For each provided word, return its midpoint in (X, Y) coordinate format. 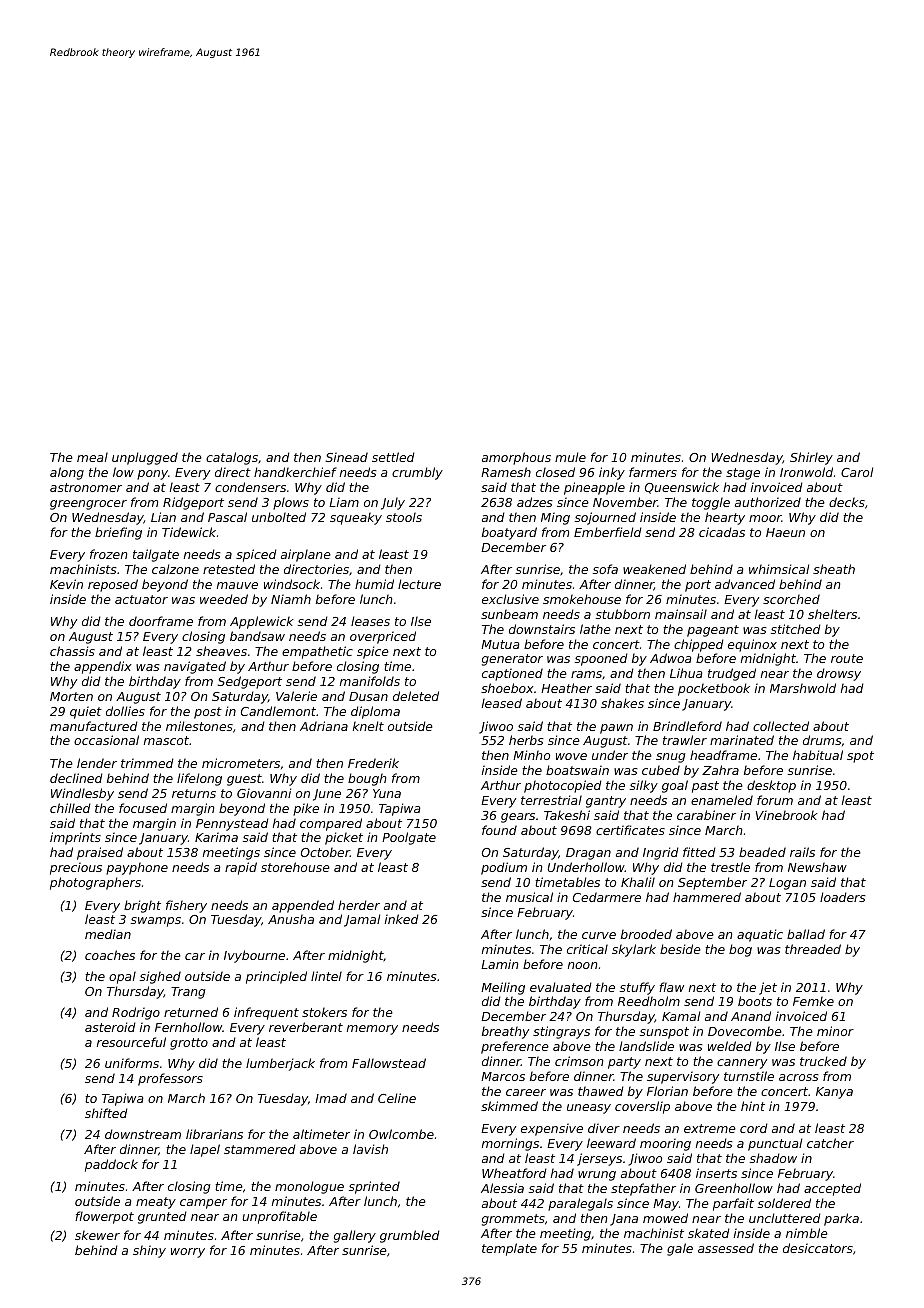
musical (529, 897)
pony (152, 475)
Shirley (811, 458)
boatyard (509, 533)
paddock (111, 1165)
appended (303, 906)
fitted (699, 852)
